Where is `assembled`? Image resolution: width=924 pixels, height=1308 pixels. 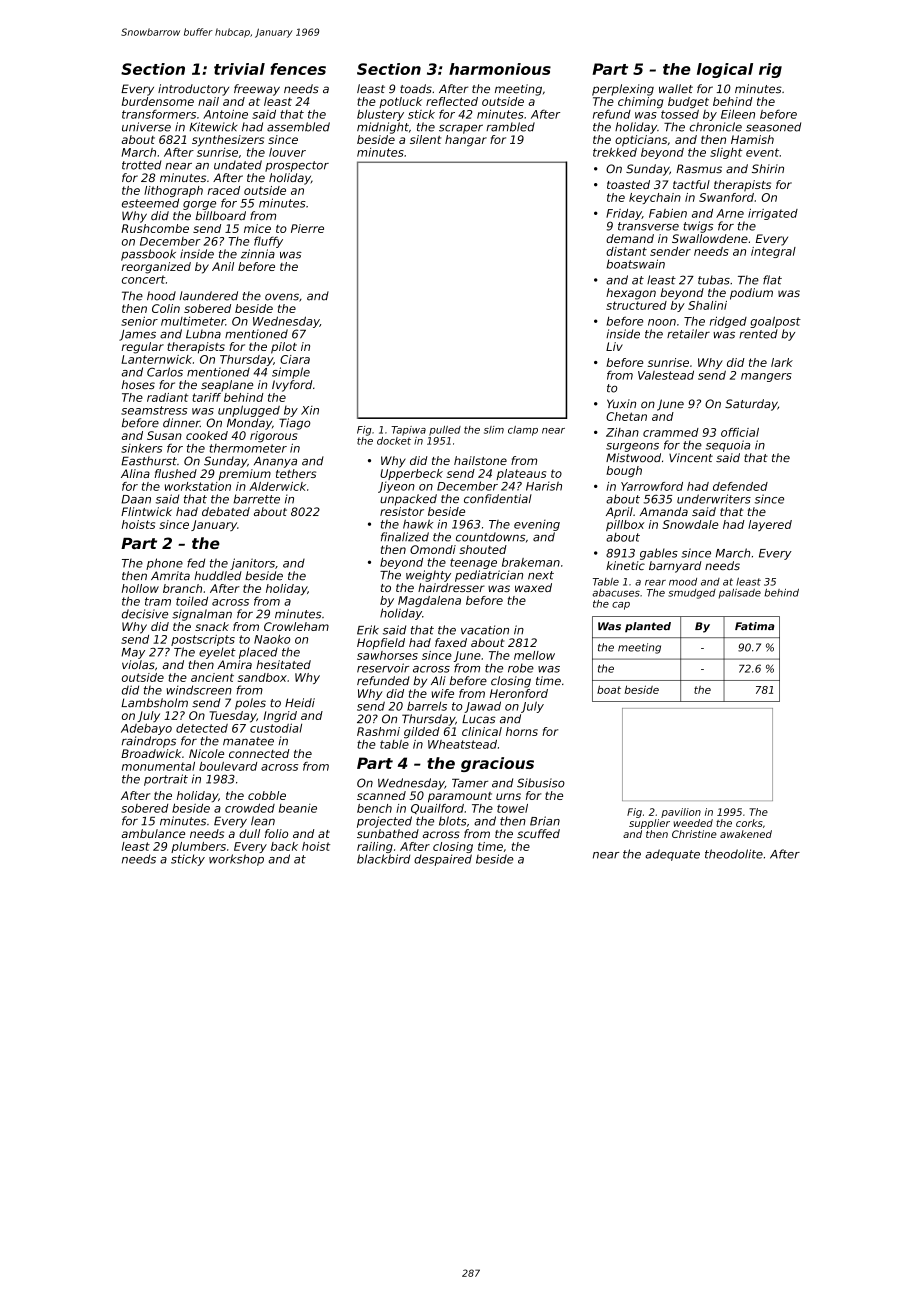 assembled is located at coordinates (298, 127).
